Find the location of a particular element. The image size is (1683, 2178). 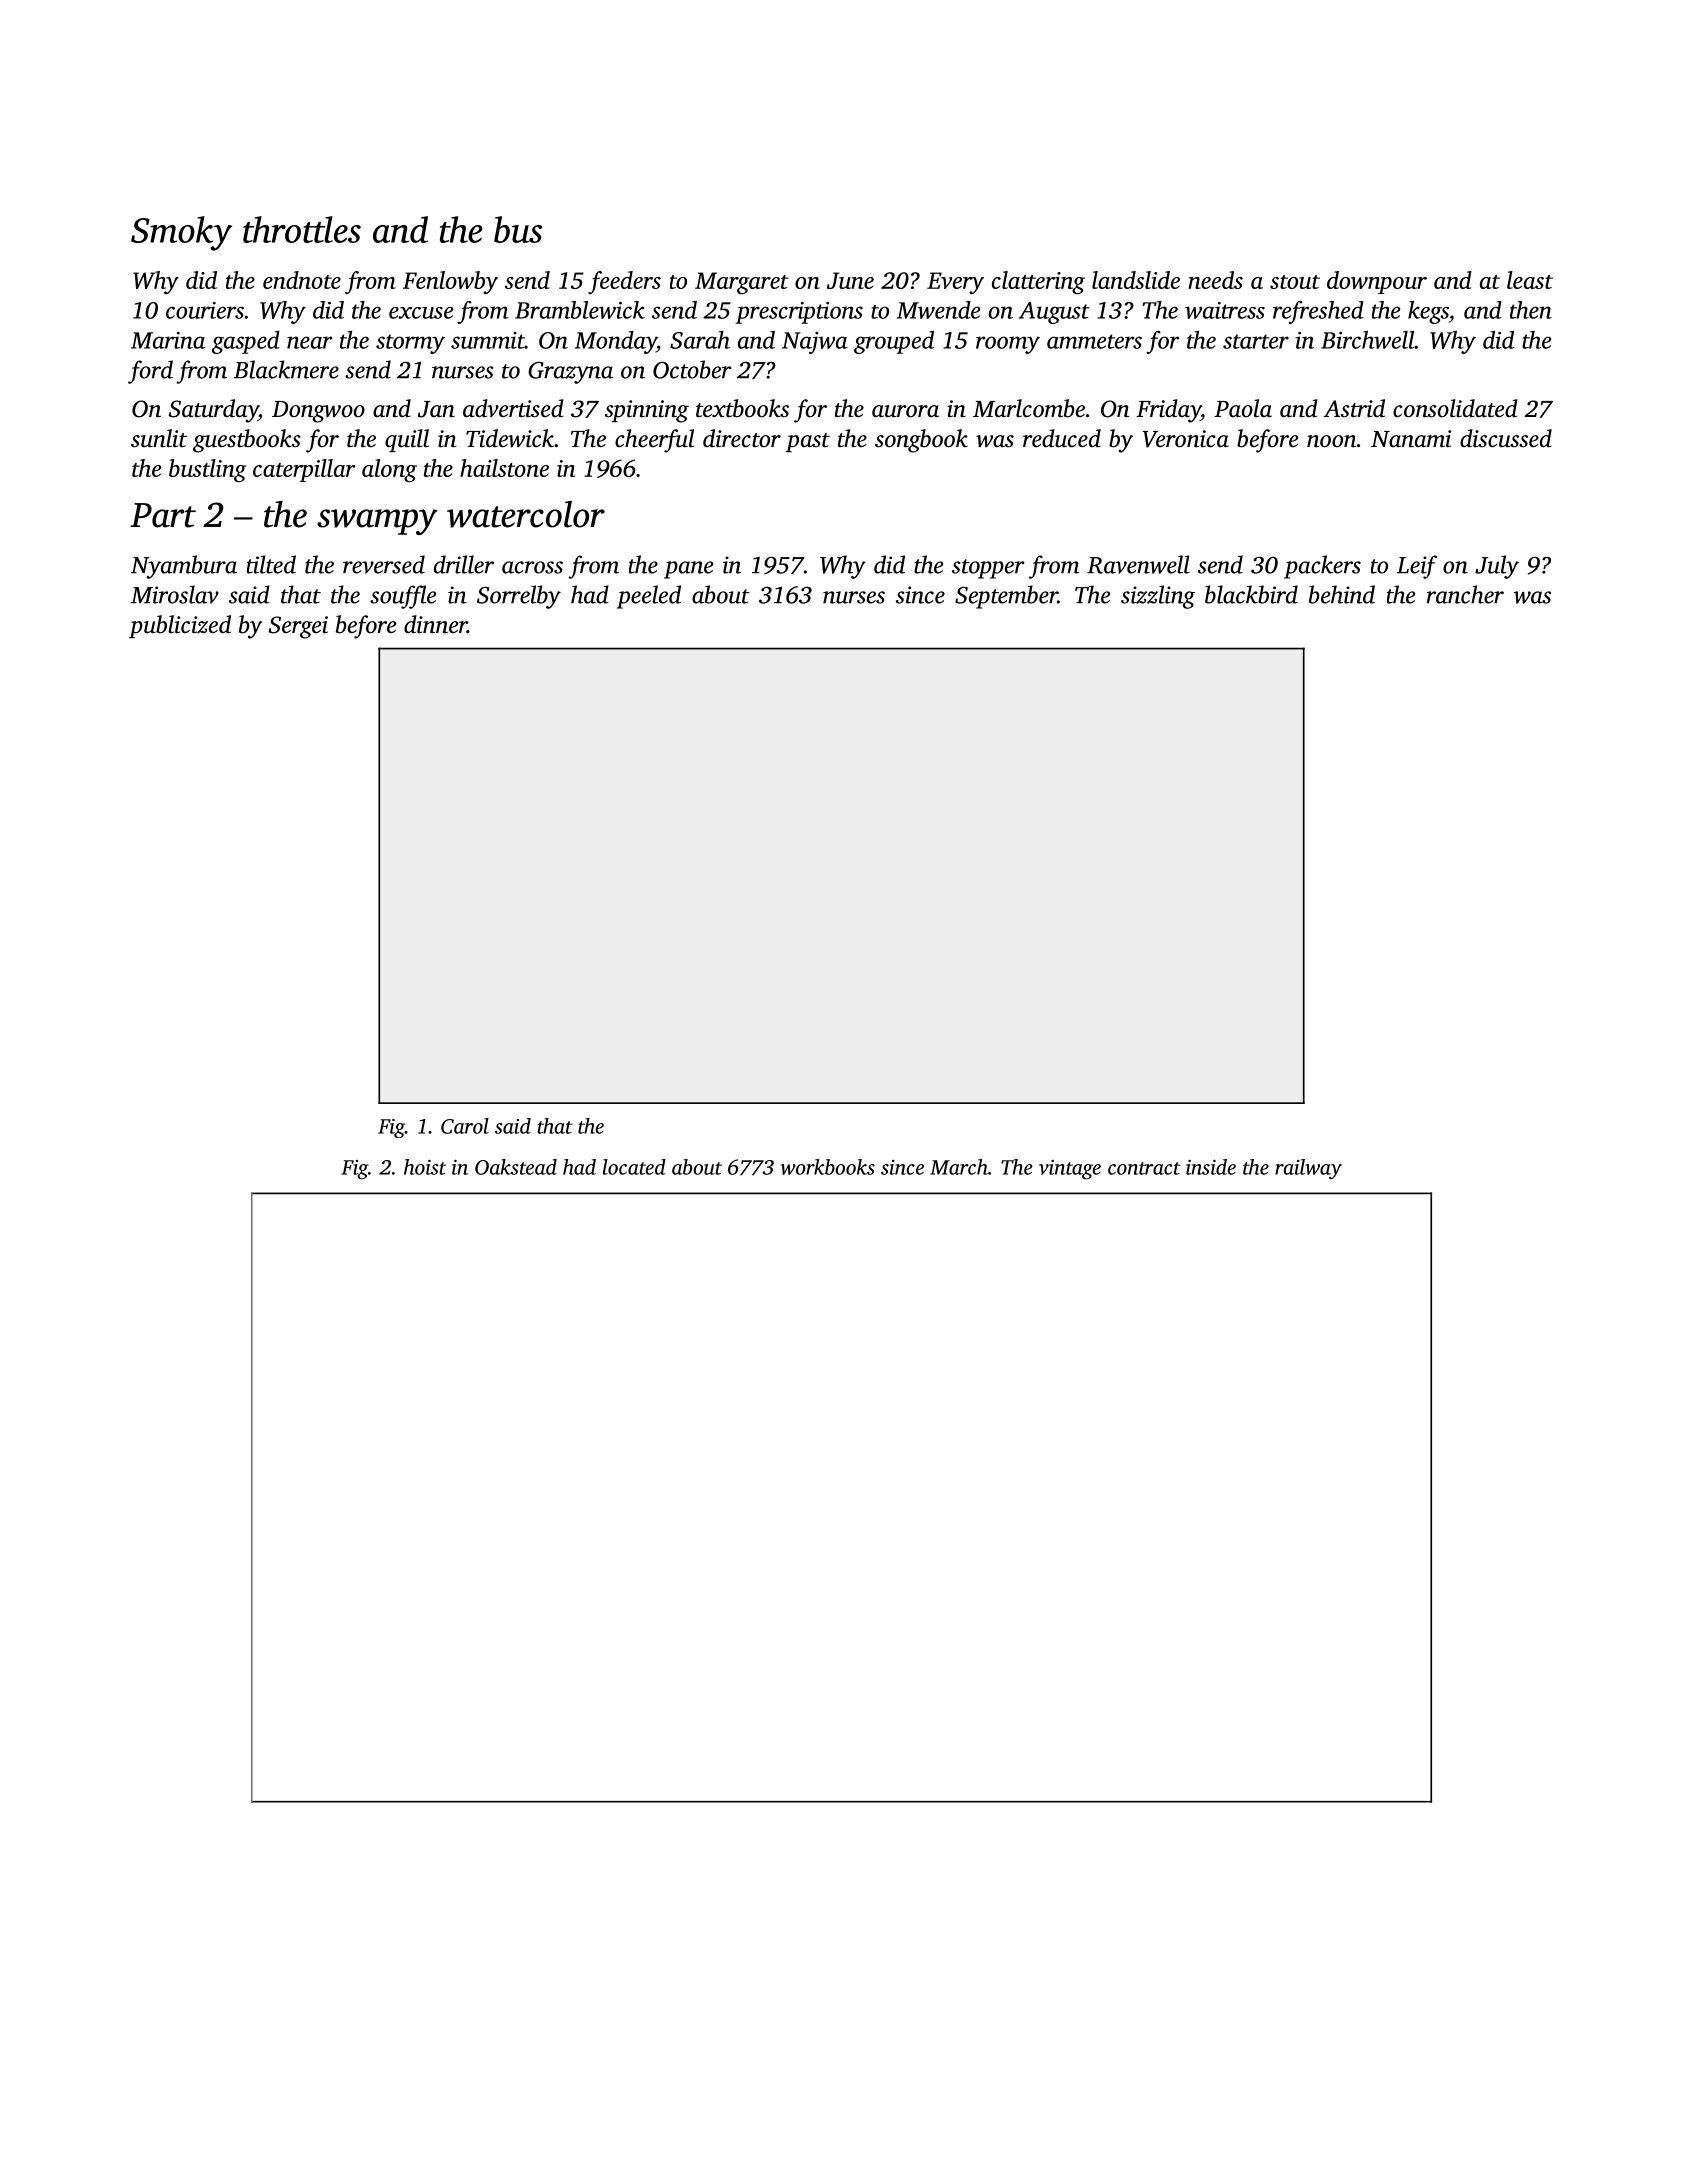

past is located at coordinates (808, 442).
